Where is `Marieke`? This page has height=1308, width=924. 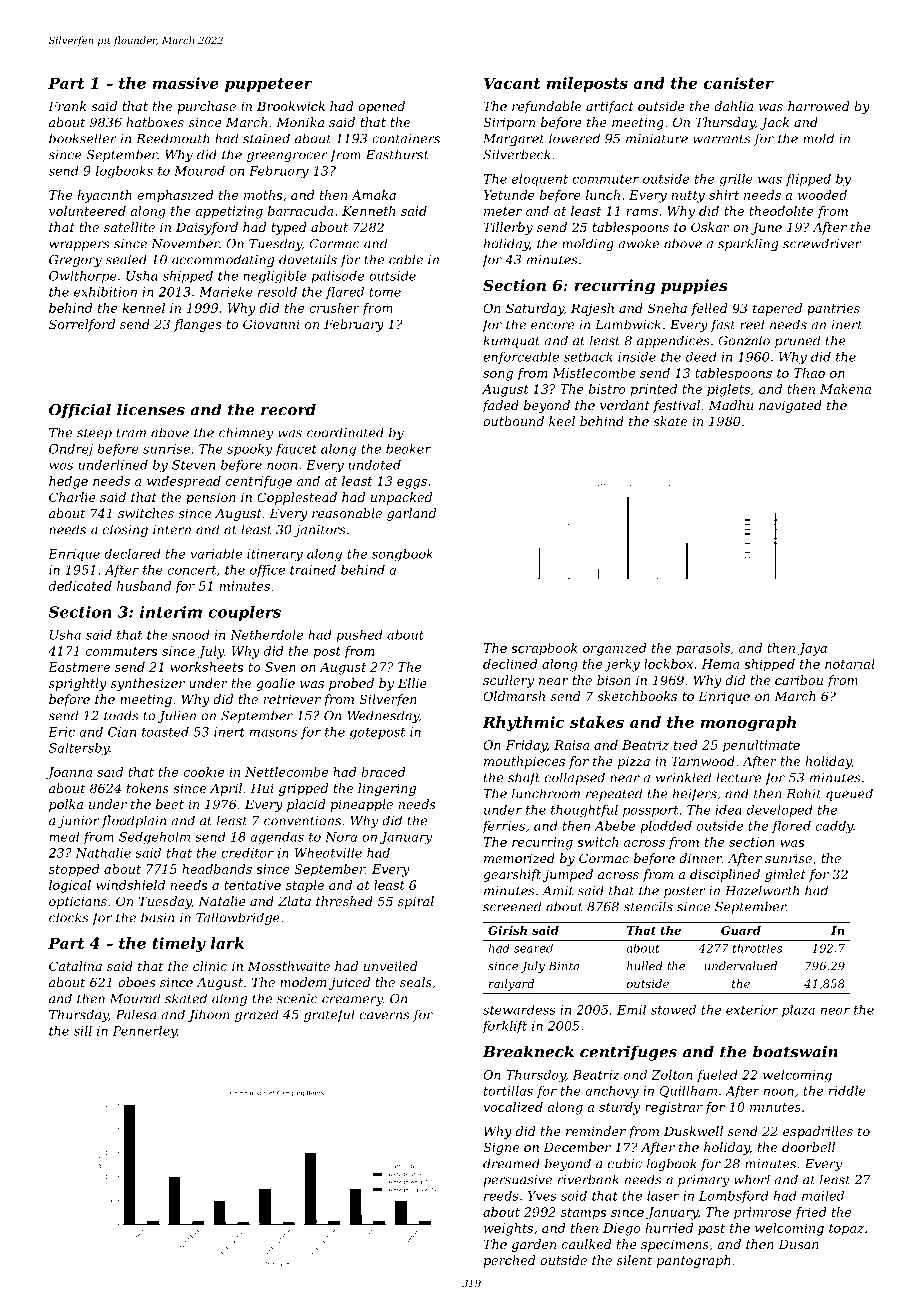
Marieke is located at coordinates (226, 292).
